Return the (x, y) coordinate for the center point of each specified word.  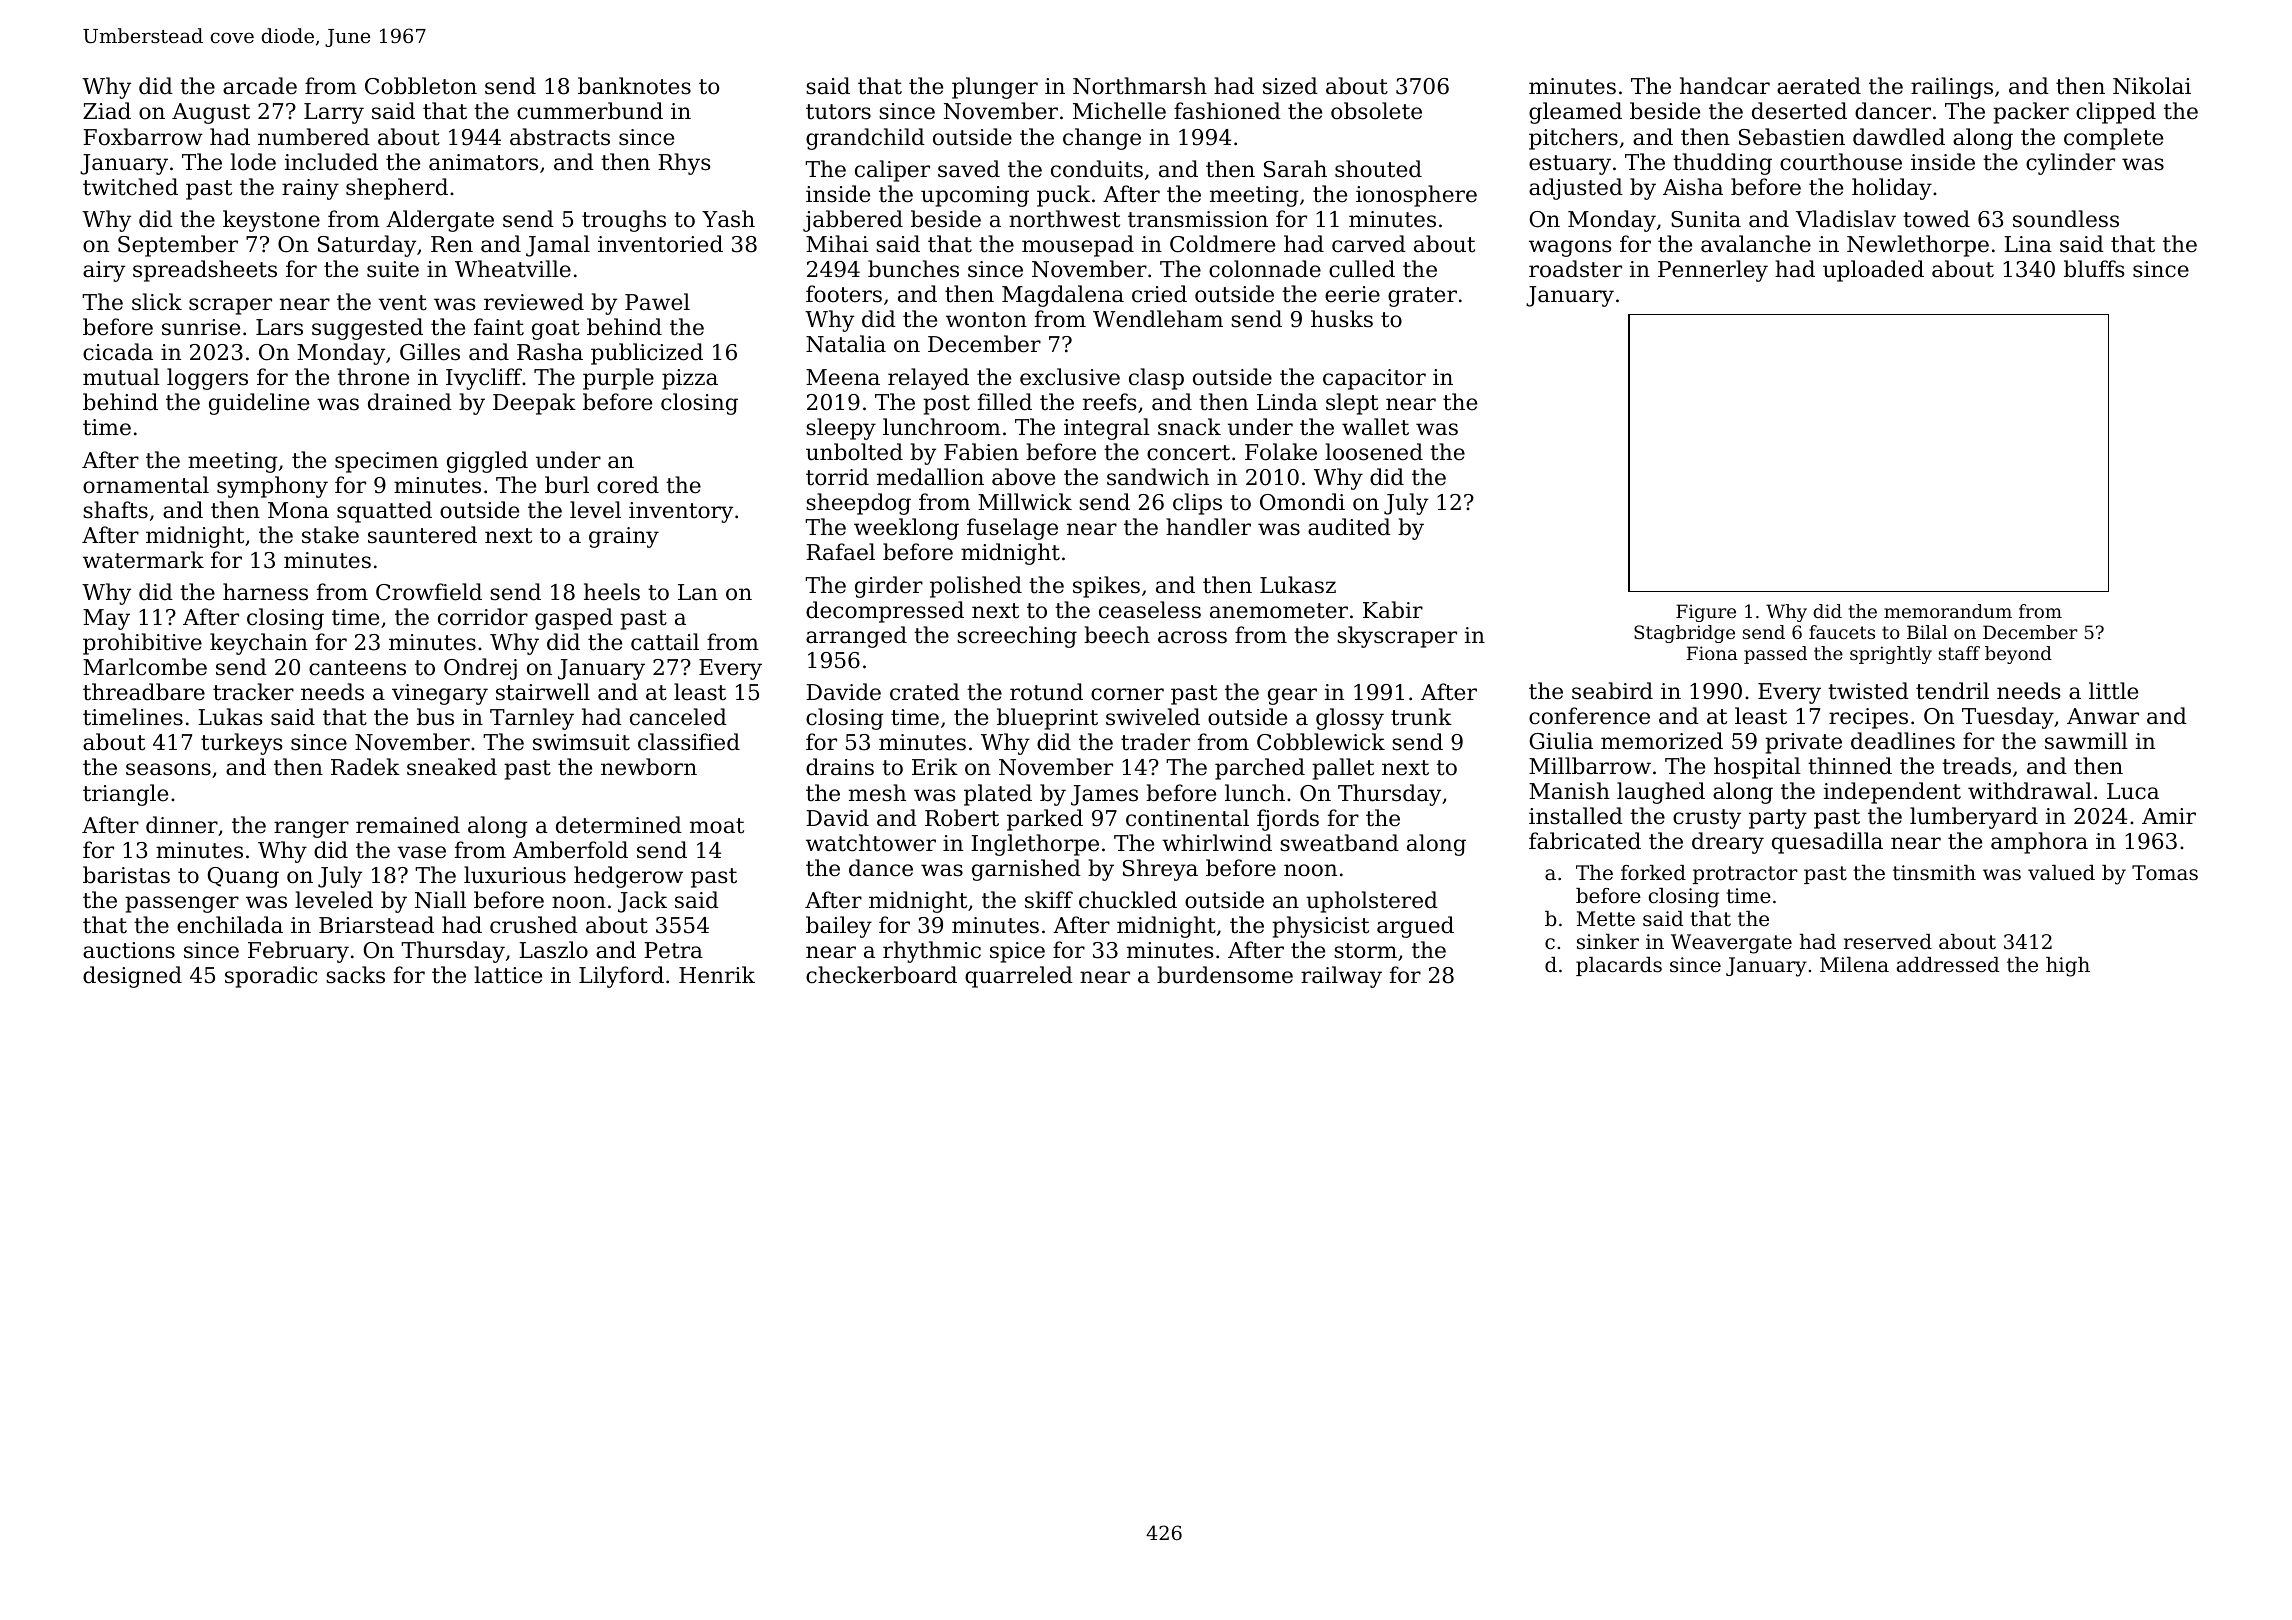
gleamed (1575, 113)
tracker (253, 692)
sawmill (2086, 741)
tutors (838, 112)
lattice (508, 975)
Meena (843, 377)
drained (410, 402)
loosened (1374, 452)
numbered (314, 137)
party (1778, 819)
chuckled (1128, 900)
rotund (1046, 692)
